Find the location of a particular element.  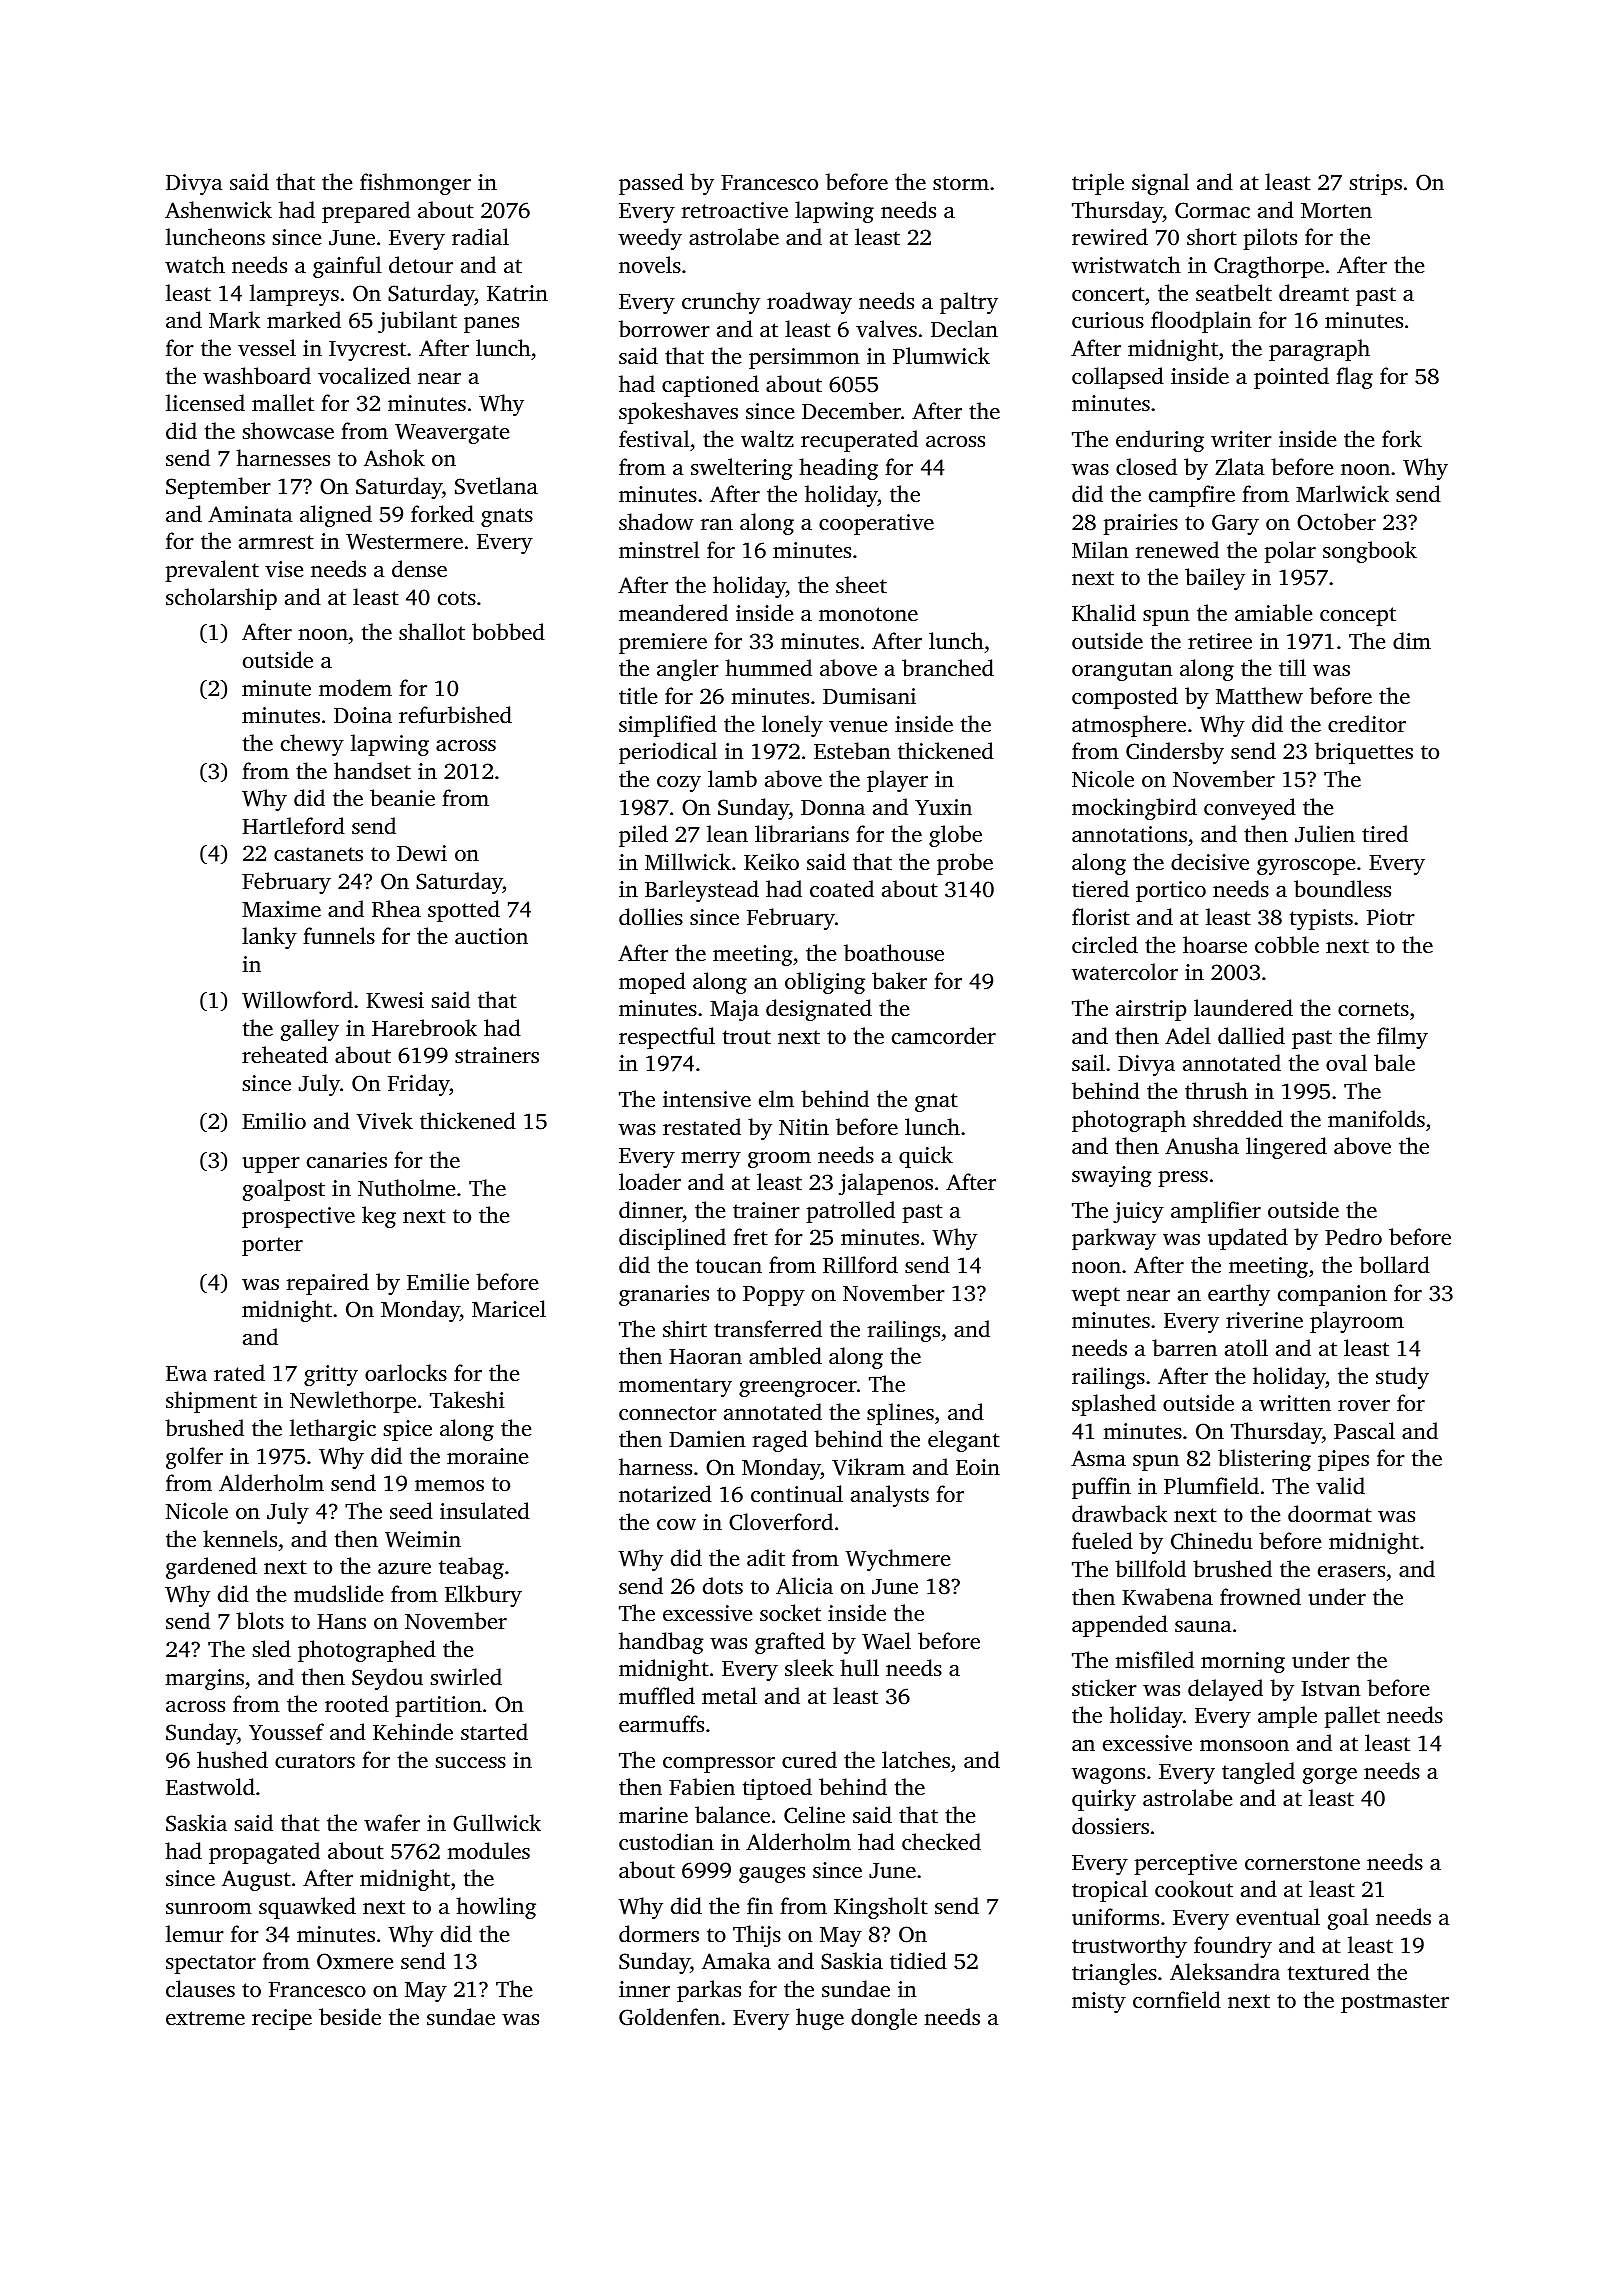

fishmonger is located at coordinates (415, 184).
